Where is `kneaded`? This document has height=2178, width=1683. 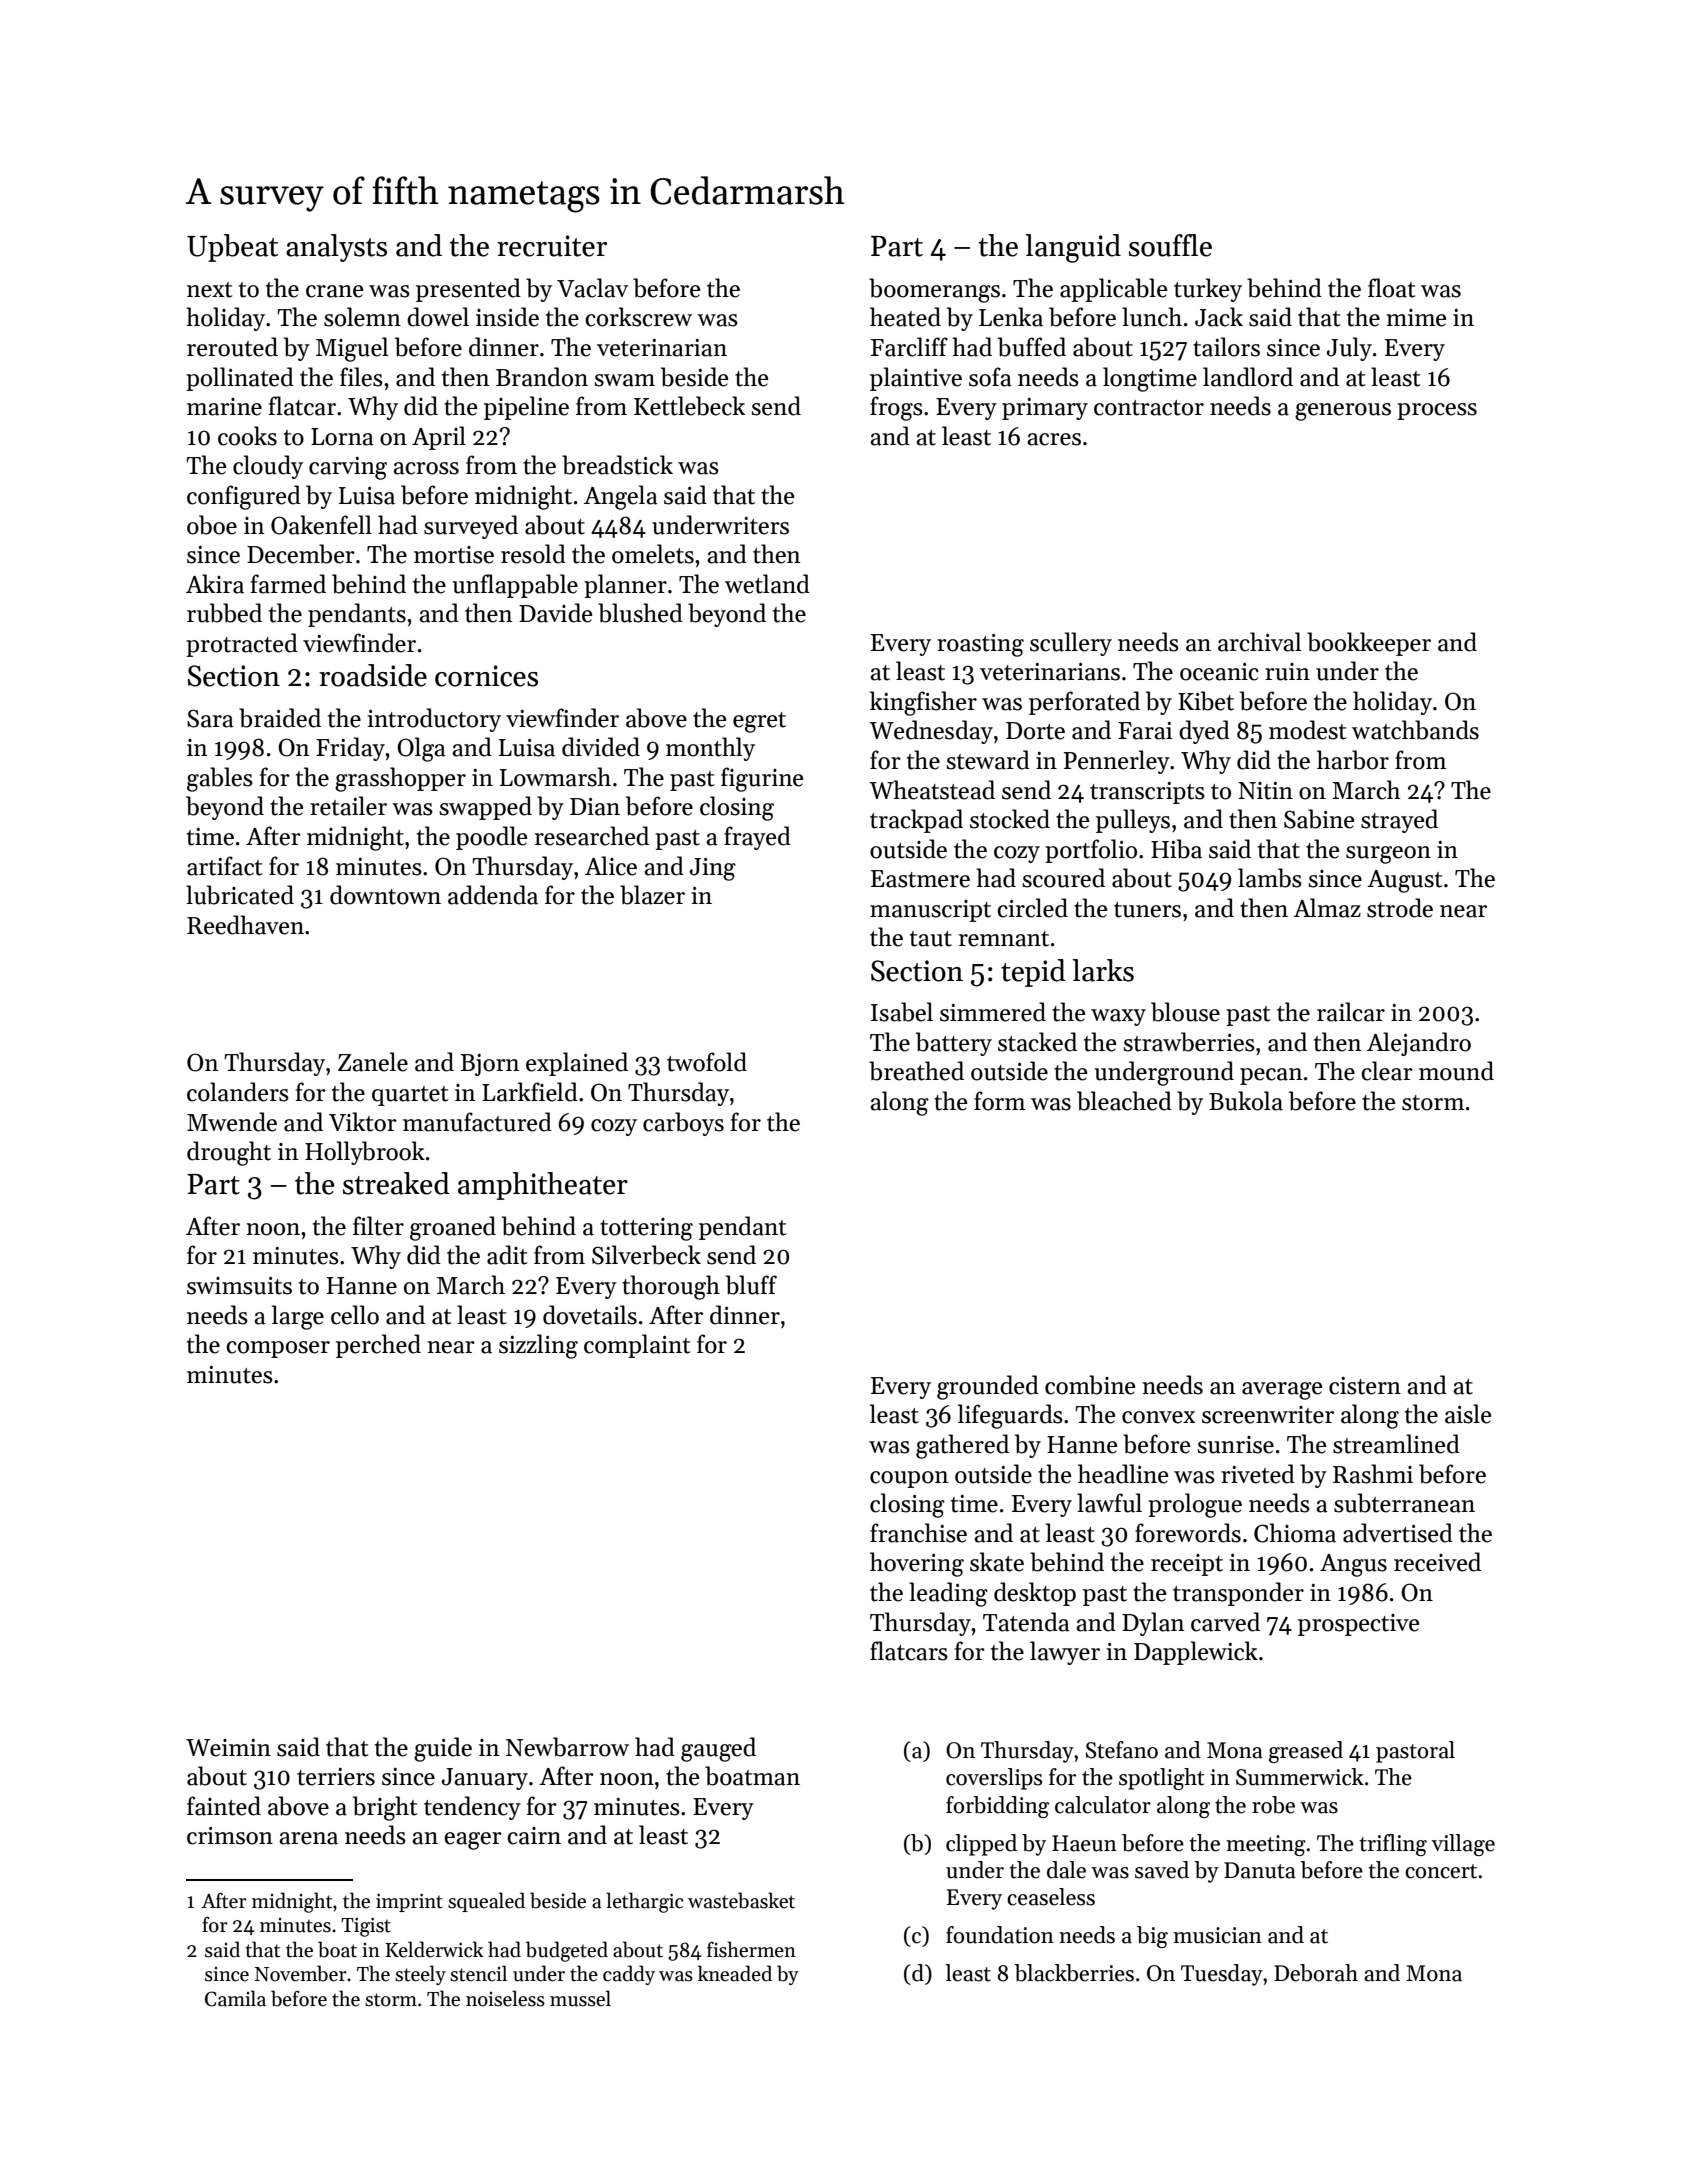 kneaded is located at coordinates (735, 1973).
